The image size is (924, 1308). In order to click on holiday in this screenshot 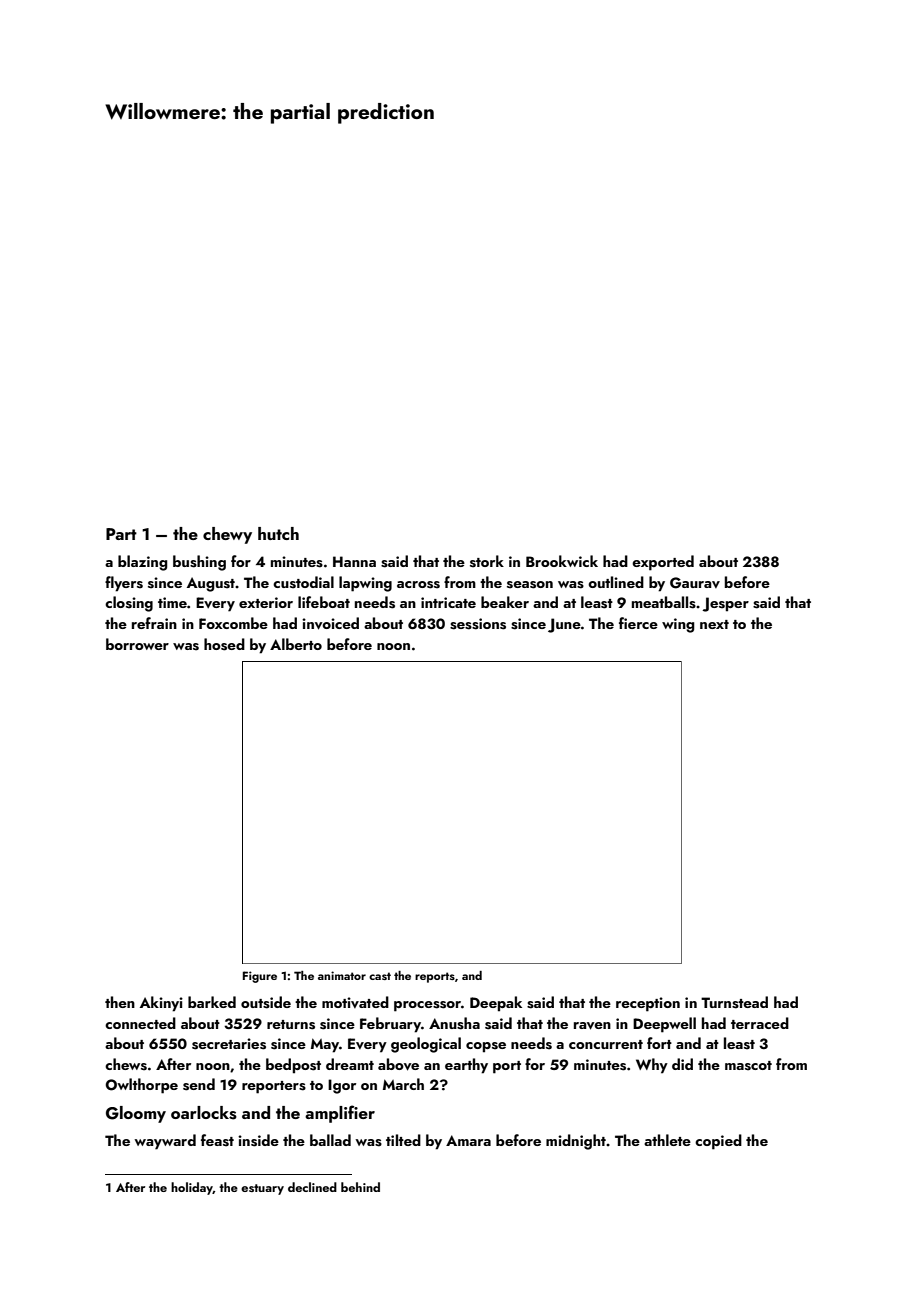, I will do `click(192, 1188)`.
